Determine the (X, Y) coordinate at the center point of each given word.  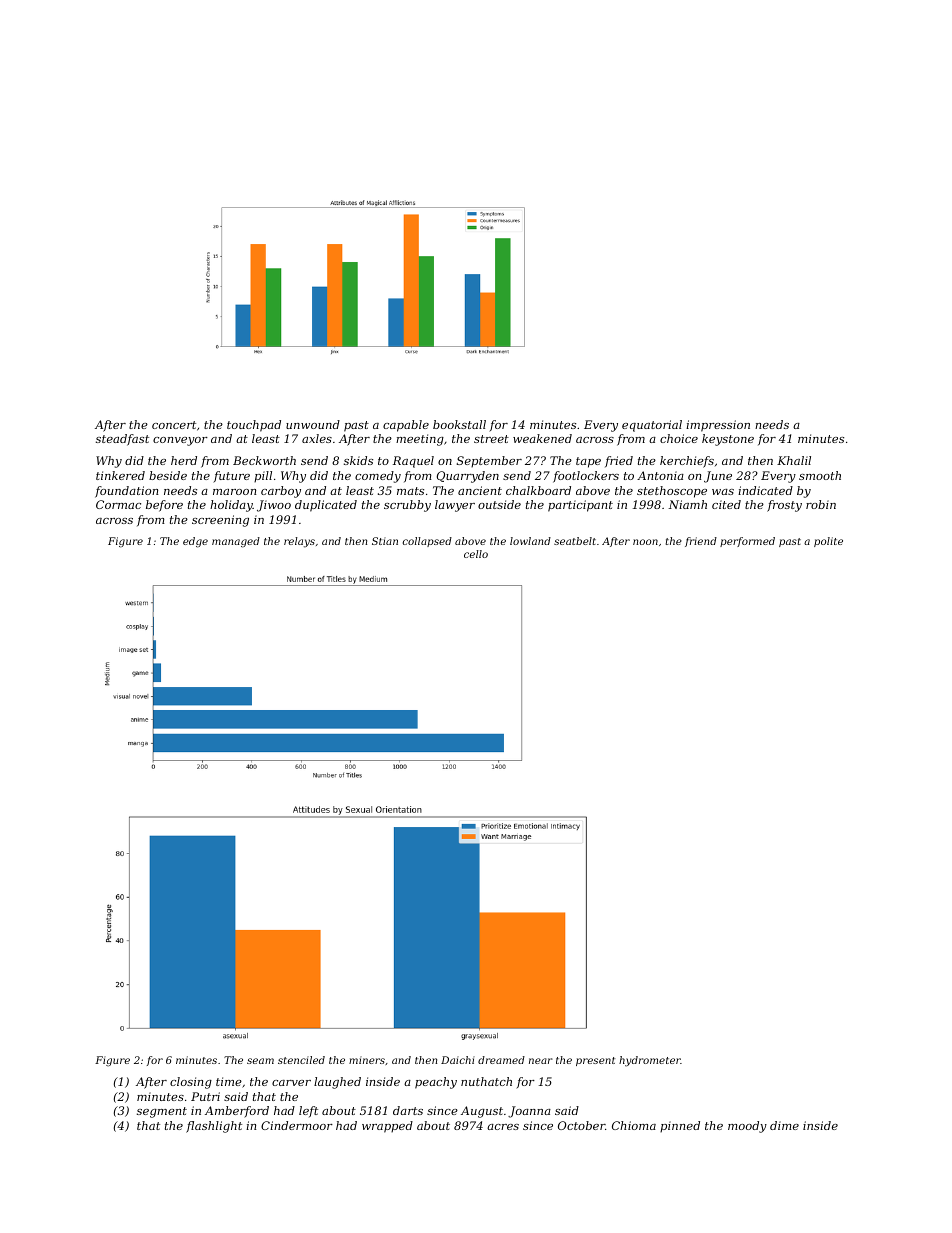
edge (195, 542)
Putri (205, 1096)
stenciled (301, 1060)
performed (747, 542)
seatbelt (575, 541)
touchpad (254, 426)
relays (299, 542)
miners (367, 1060)
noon (645, 542)
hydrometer (650, 1061)
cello (476, 554)
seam (260, 1061)
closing (191, 1083)
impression (718, 426)
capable (406, 426)
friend (701, 542)
